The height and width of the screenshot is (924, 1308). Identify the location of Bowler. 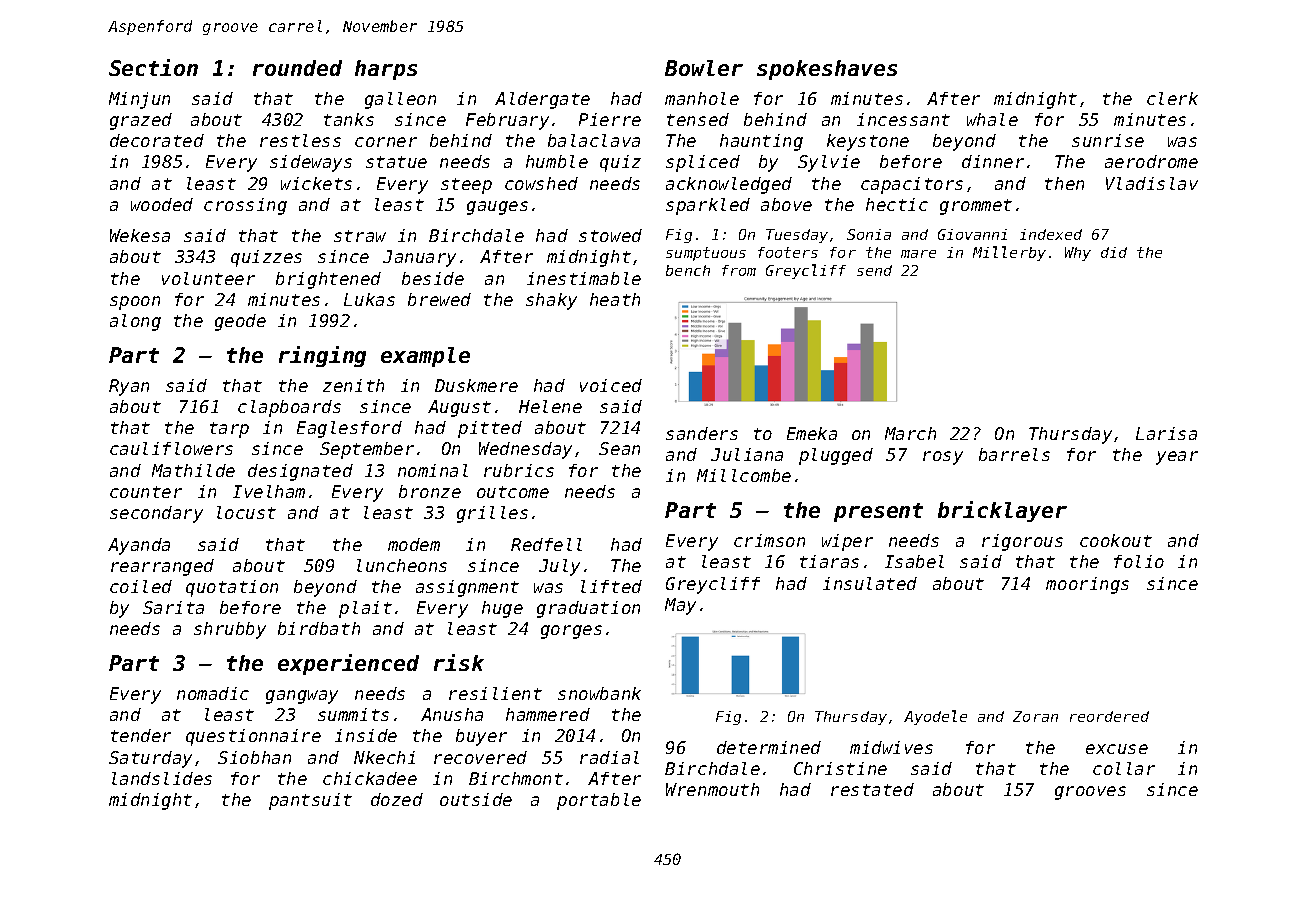
(704, 68).
